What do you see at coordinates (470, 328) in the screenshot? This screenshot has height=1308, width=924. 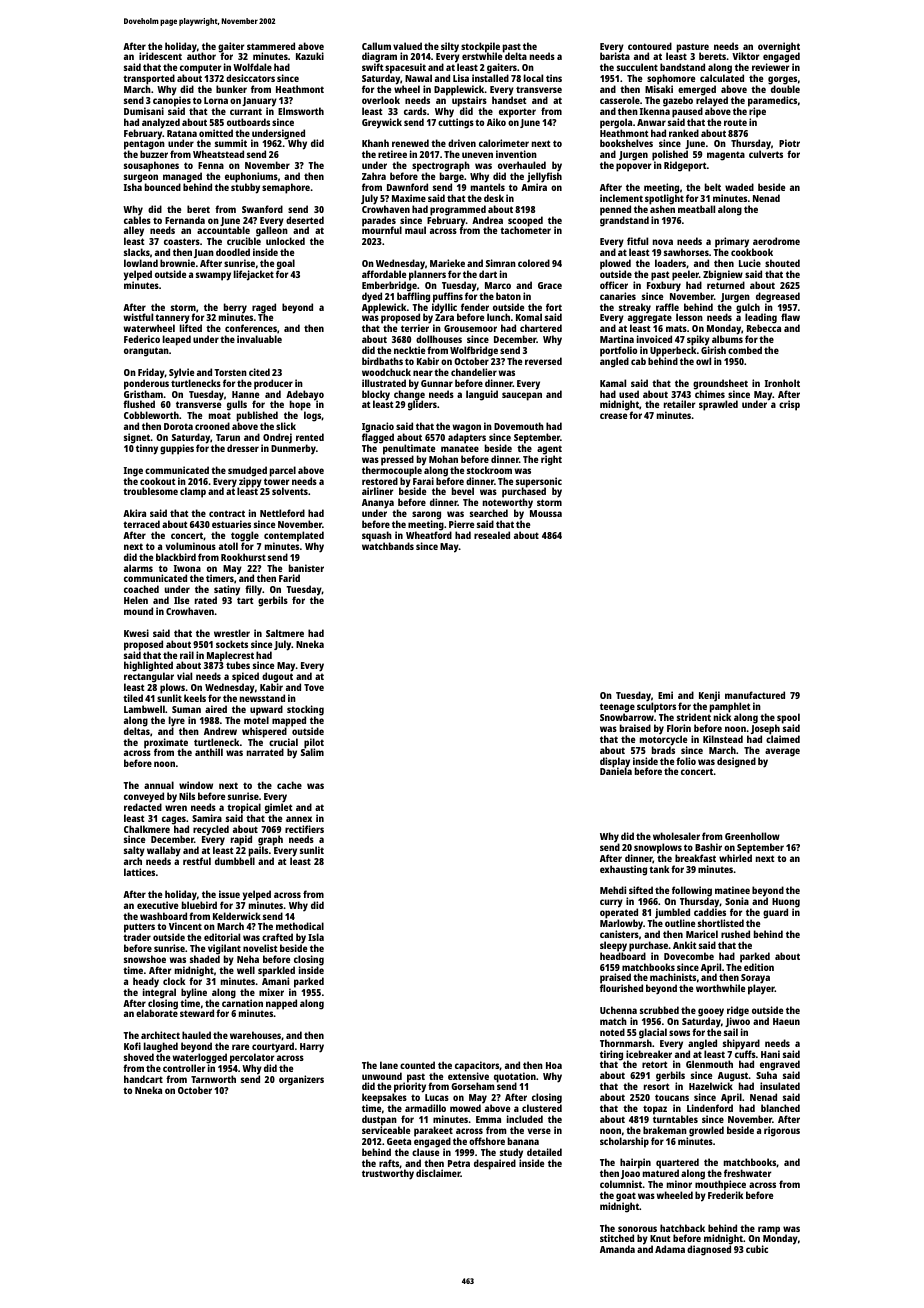 I see `Grousemoor` at bounding box center [470, 328].
